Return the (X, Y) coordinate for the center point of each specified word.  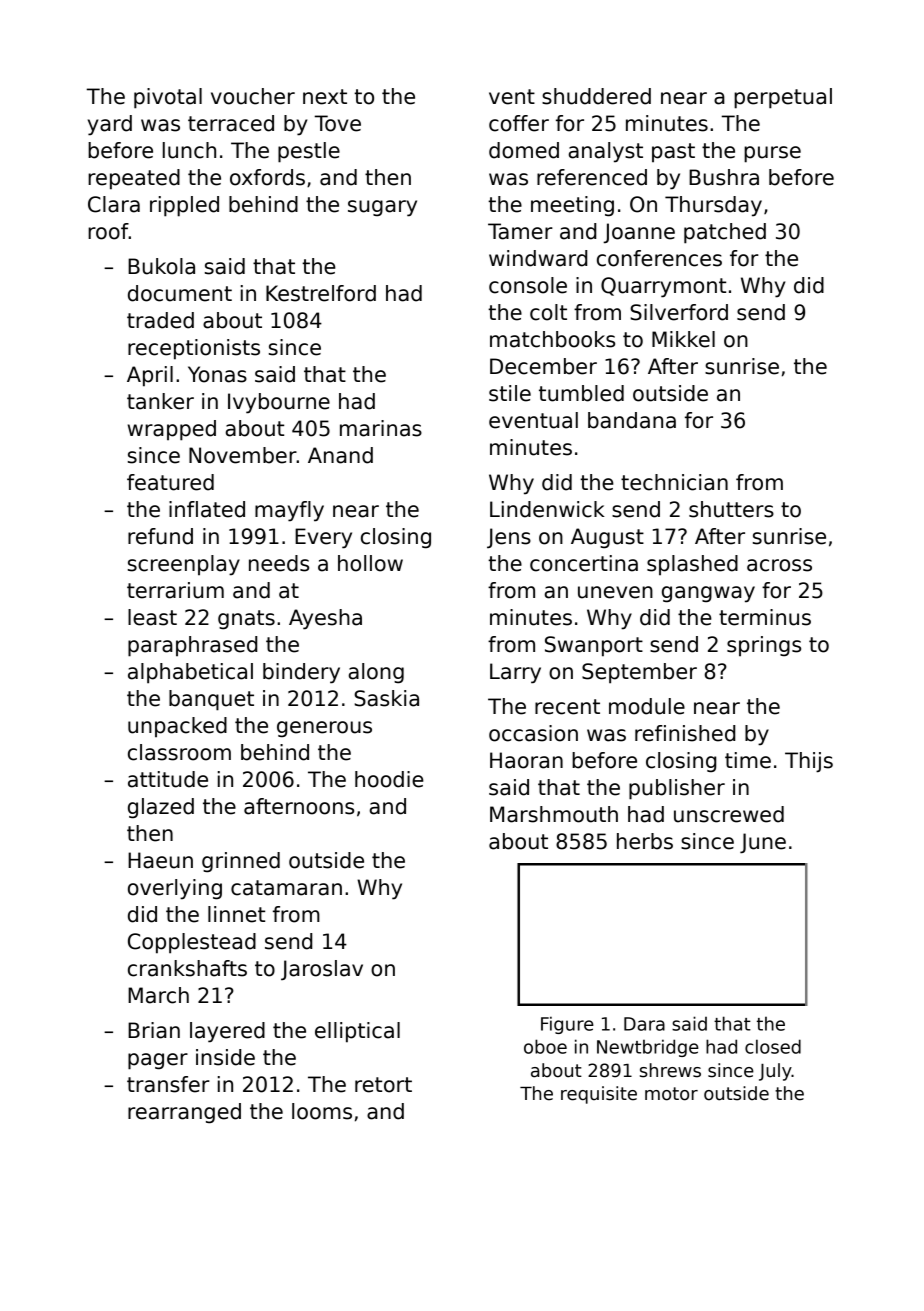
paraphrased (192, 646)
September (639, 673)
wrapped (172, 430)
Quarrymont (663, 287)
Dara (644, 1024)
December (543, 366)
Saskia (386, 698)
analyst (606, 152)
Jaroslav (322, 970)
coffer (519, 123)
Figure (567, 1025)
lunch (189, 150)
